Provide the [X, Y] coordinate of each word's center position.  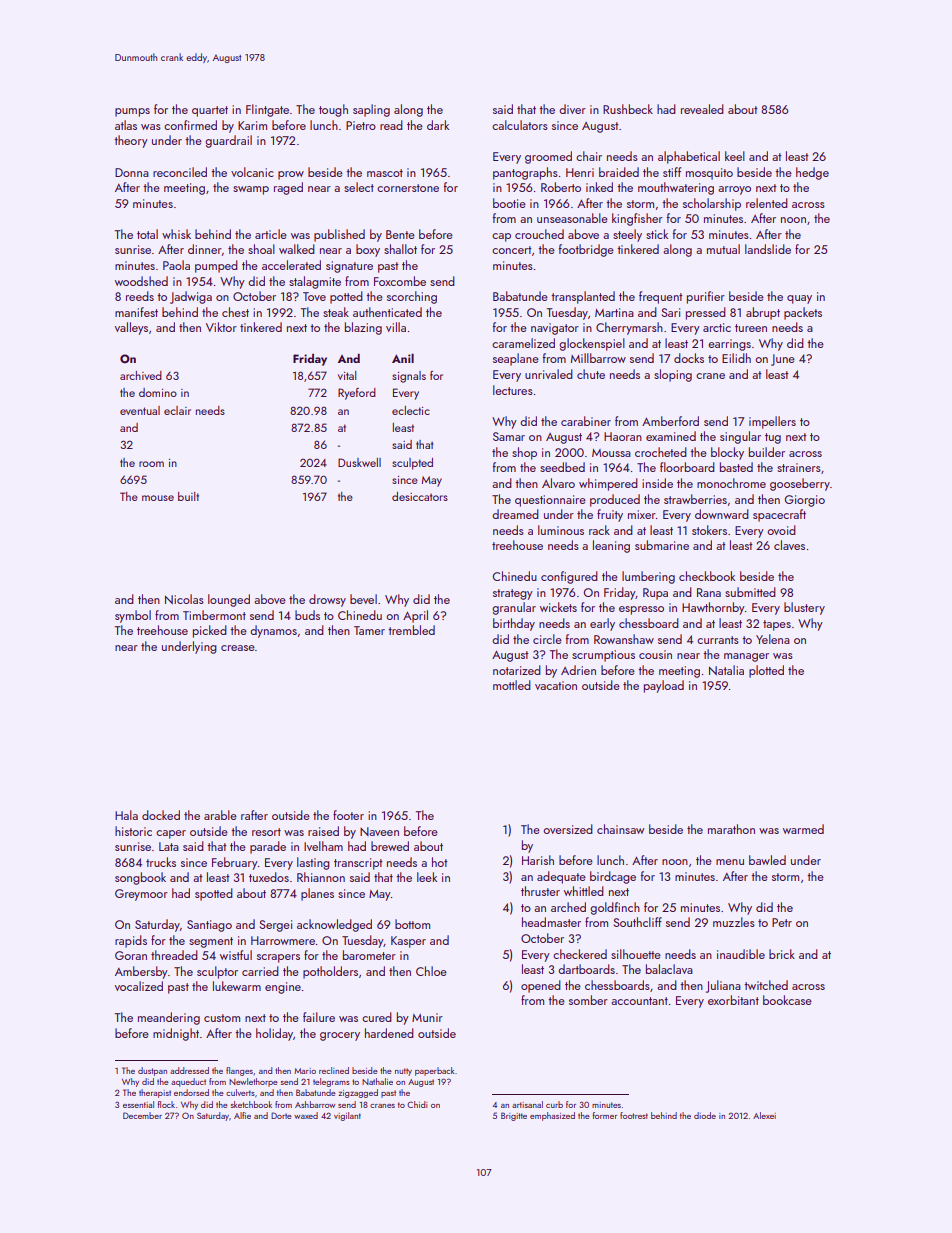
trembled [411, 630]
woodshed [141, 281]
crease [238, 648]
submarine [662, 545]
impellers [772, 422]
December [142, 1115]
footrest [634, 1115]
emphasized [552, 1116]
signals [409, 377]
